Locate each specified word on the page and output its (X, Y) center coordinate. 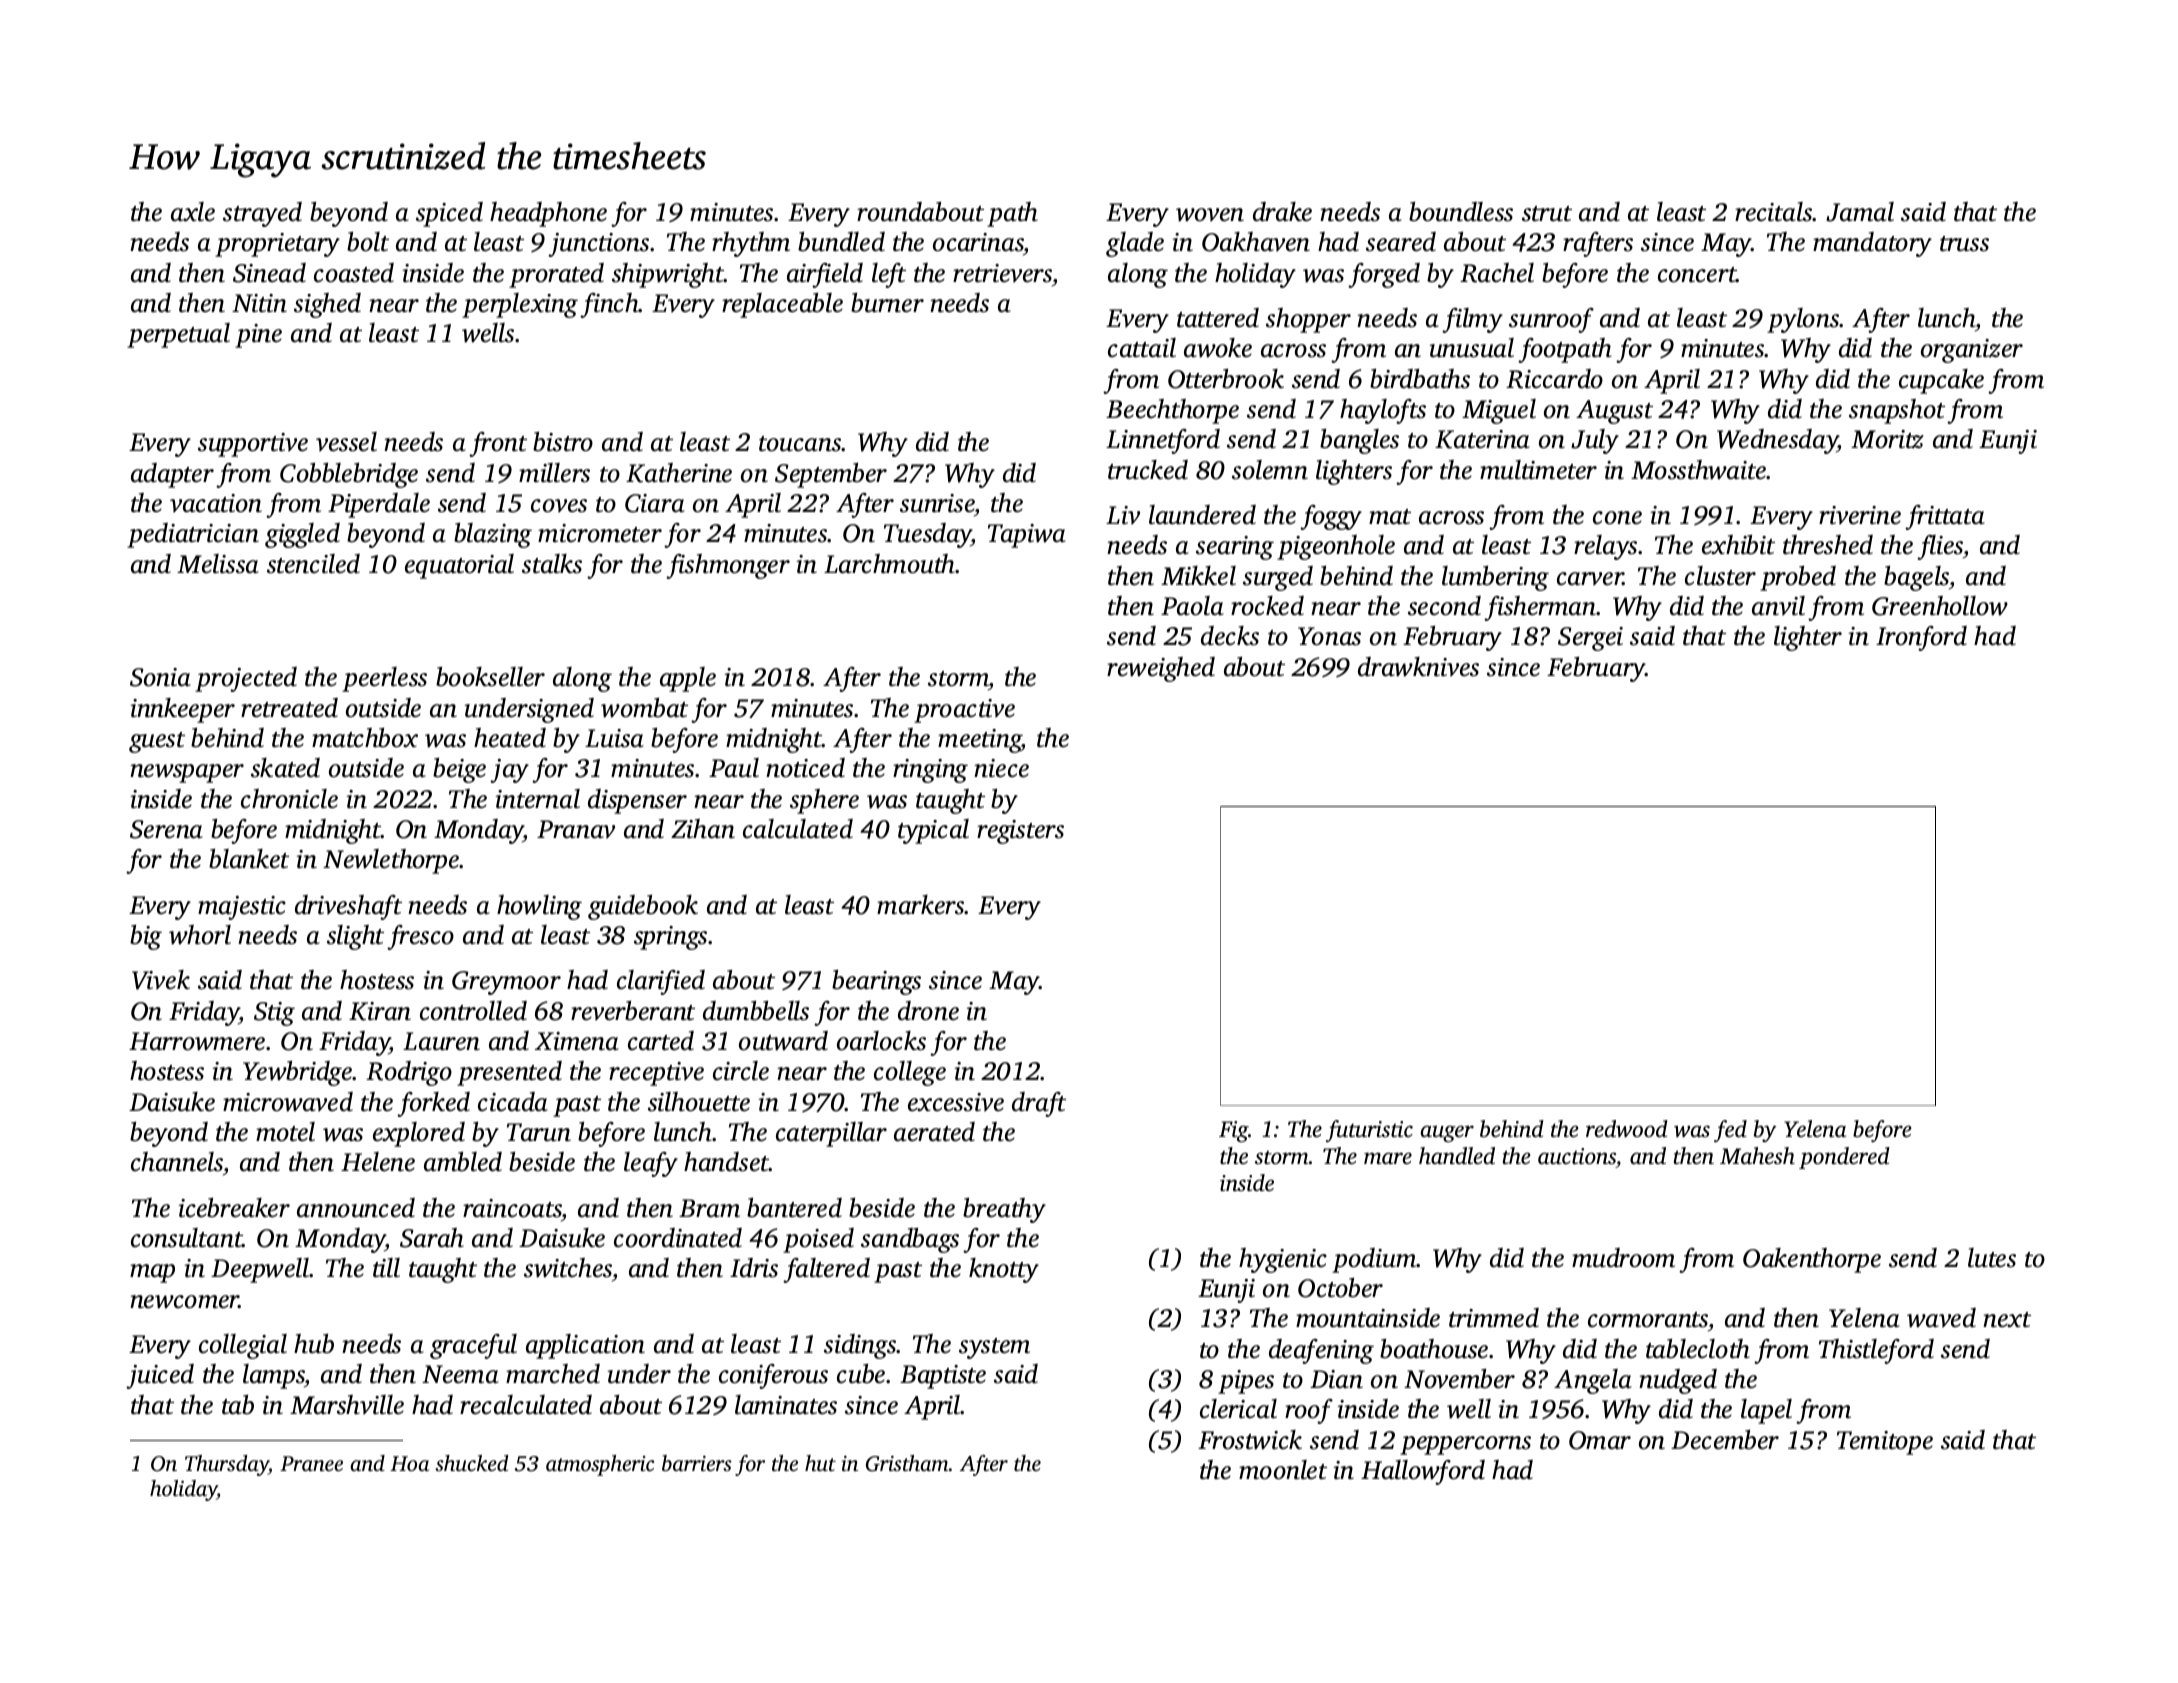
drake (1282, 212)
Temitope (1885, 1443)
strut (1547, 214)
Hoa (409, 1463)
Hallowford (1423, 1472)
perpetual (178, 335)
